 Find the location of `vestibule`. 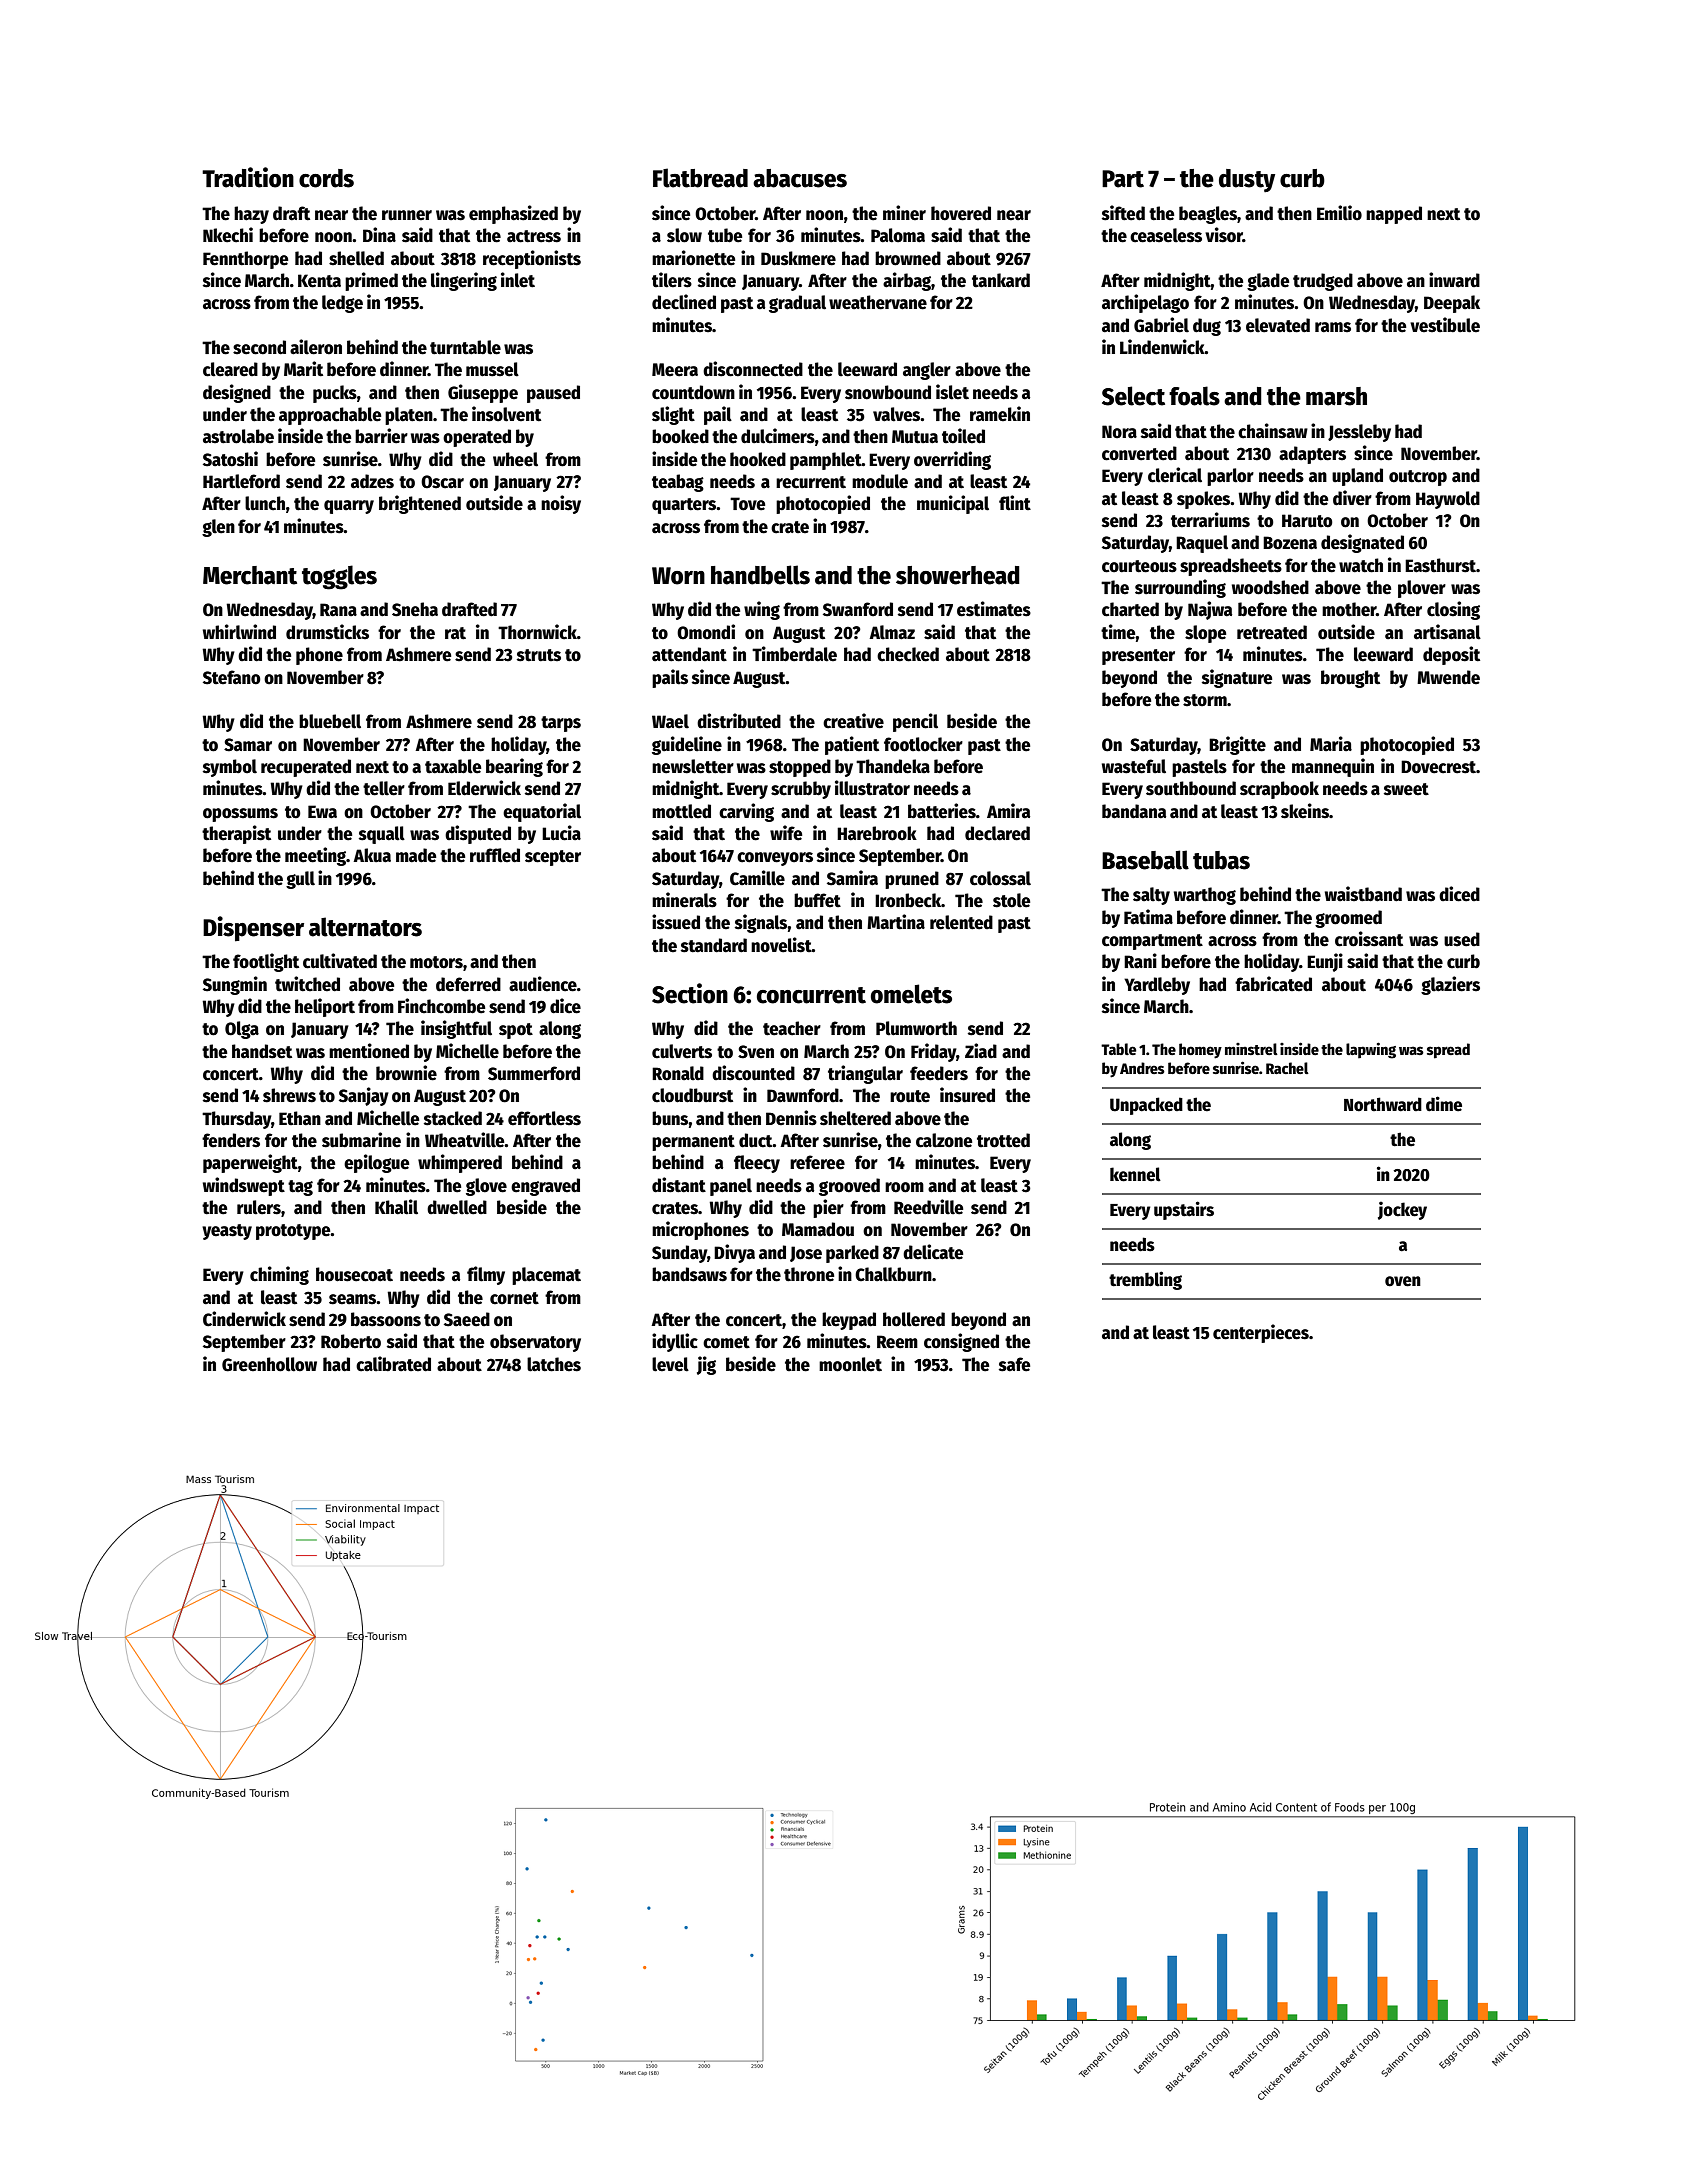

vestibule is located at coordinates (1445, 325).
